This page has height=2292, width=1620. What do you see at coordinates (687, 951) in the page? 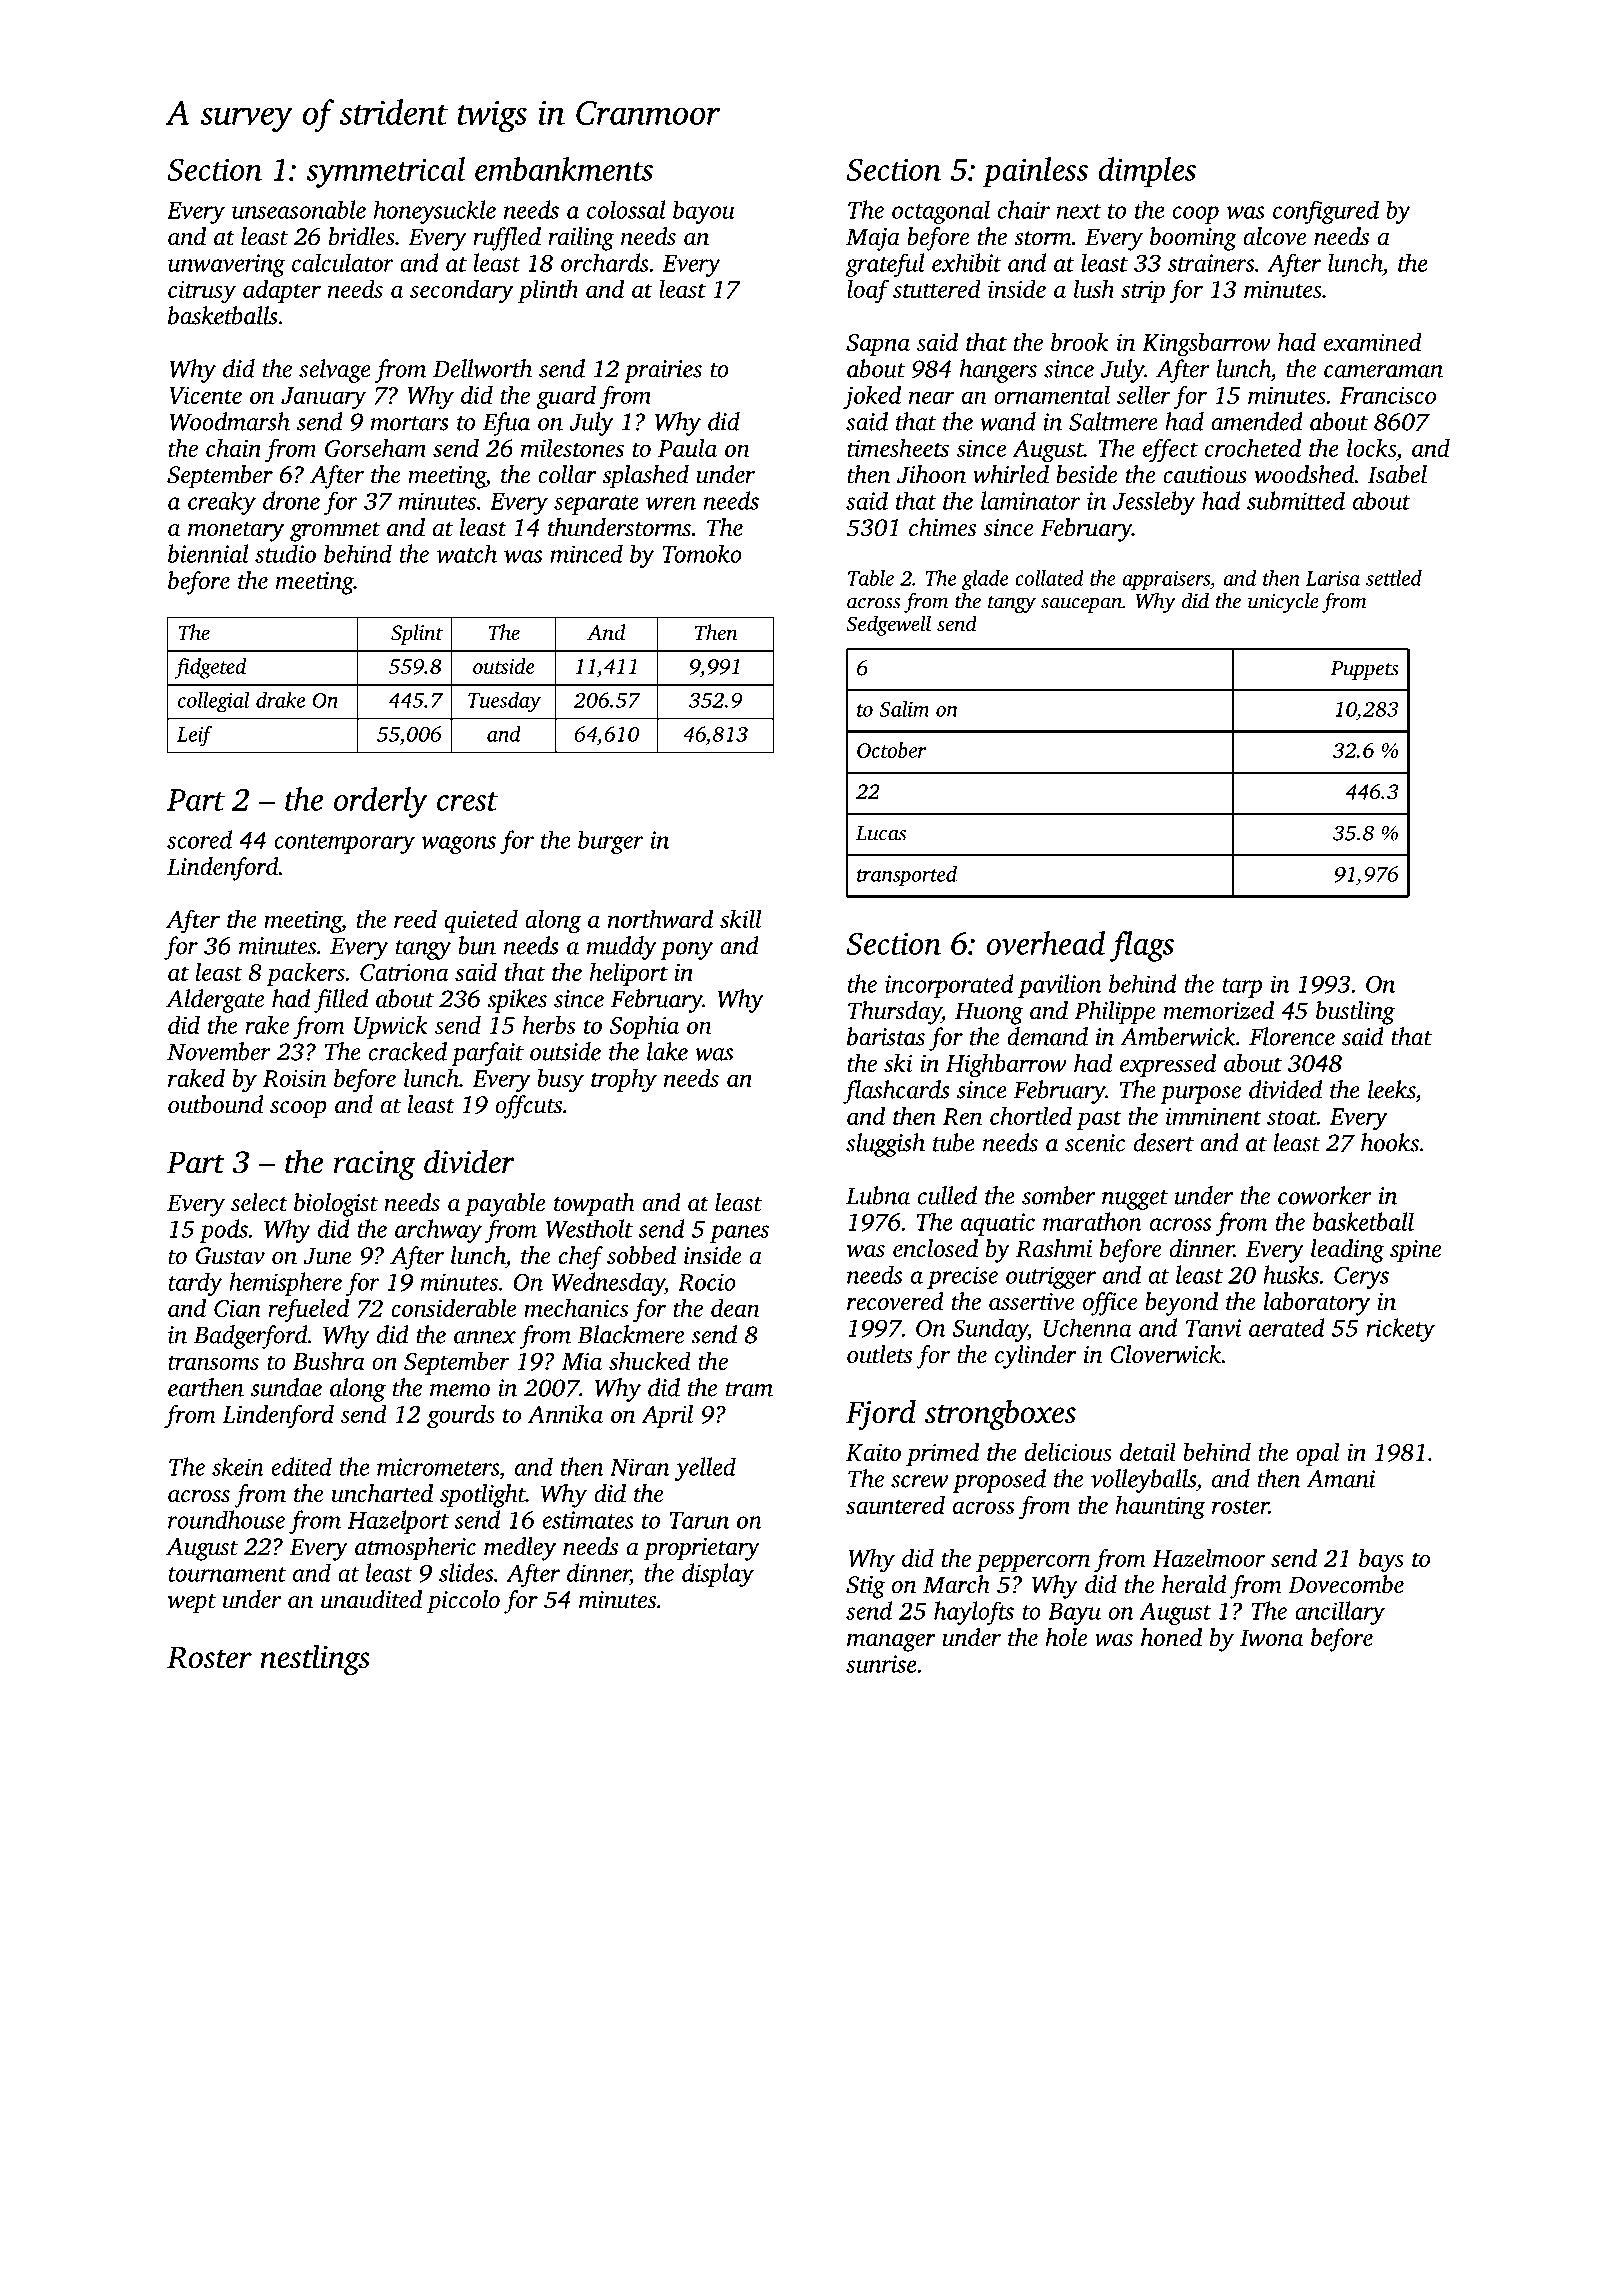
I see `pony` at bounding box center [687, 951].
